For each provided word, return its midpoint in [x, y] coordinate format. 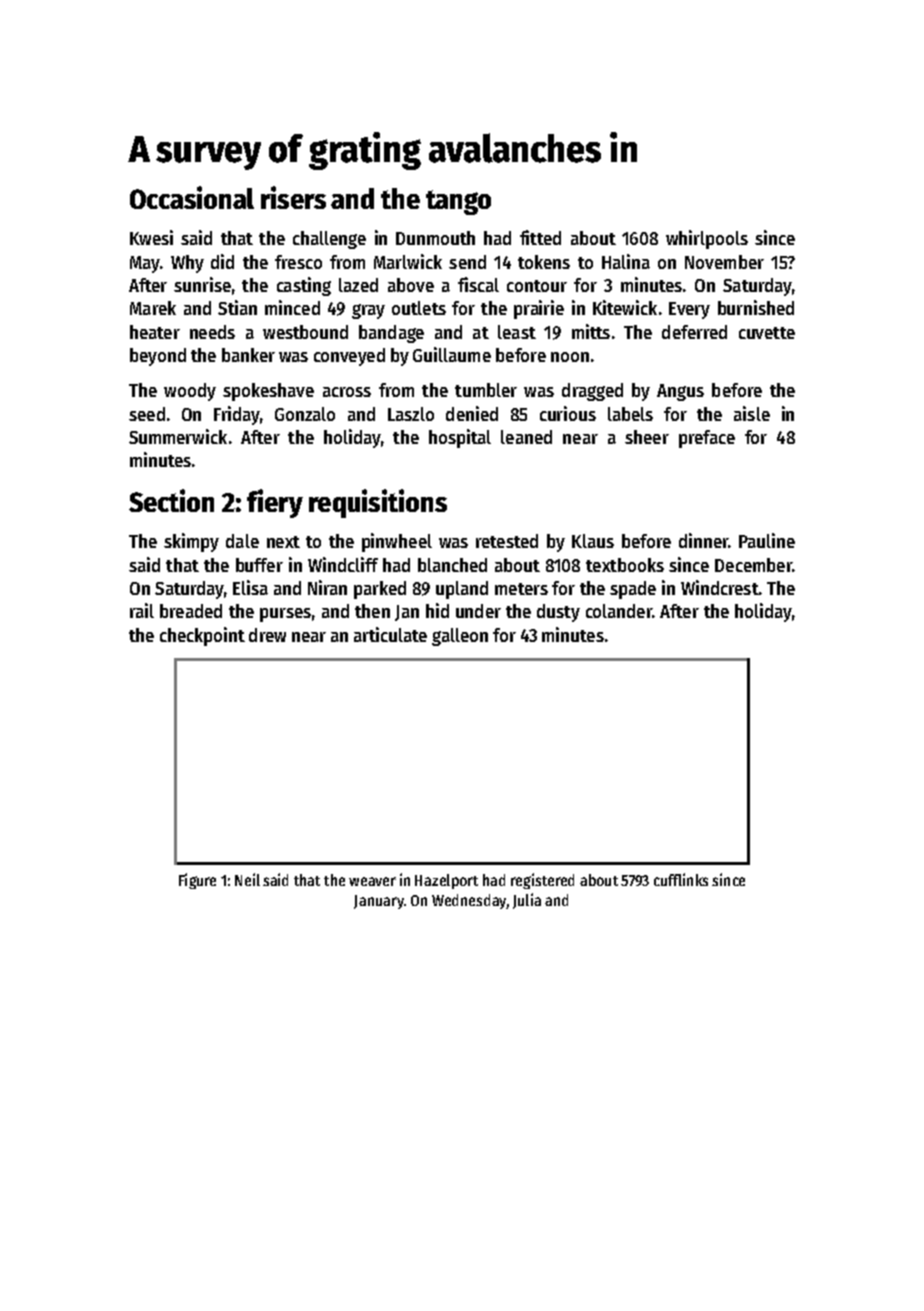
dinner [703, 540]
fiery [275, 503]
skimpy [191, 542]
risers [293, 197]
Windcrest [719, 587]
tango [458, 202]
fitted [540, 237]
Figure [197, 881]
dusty [558, 613]
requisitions [378, 503]
